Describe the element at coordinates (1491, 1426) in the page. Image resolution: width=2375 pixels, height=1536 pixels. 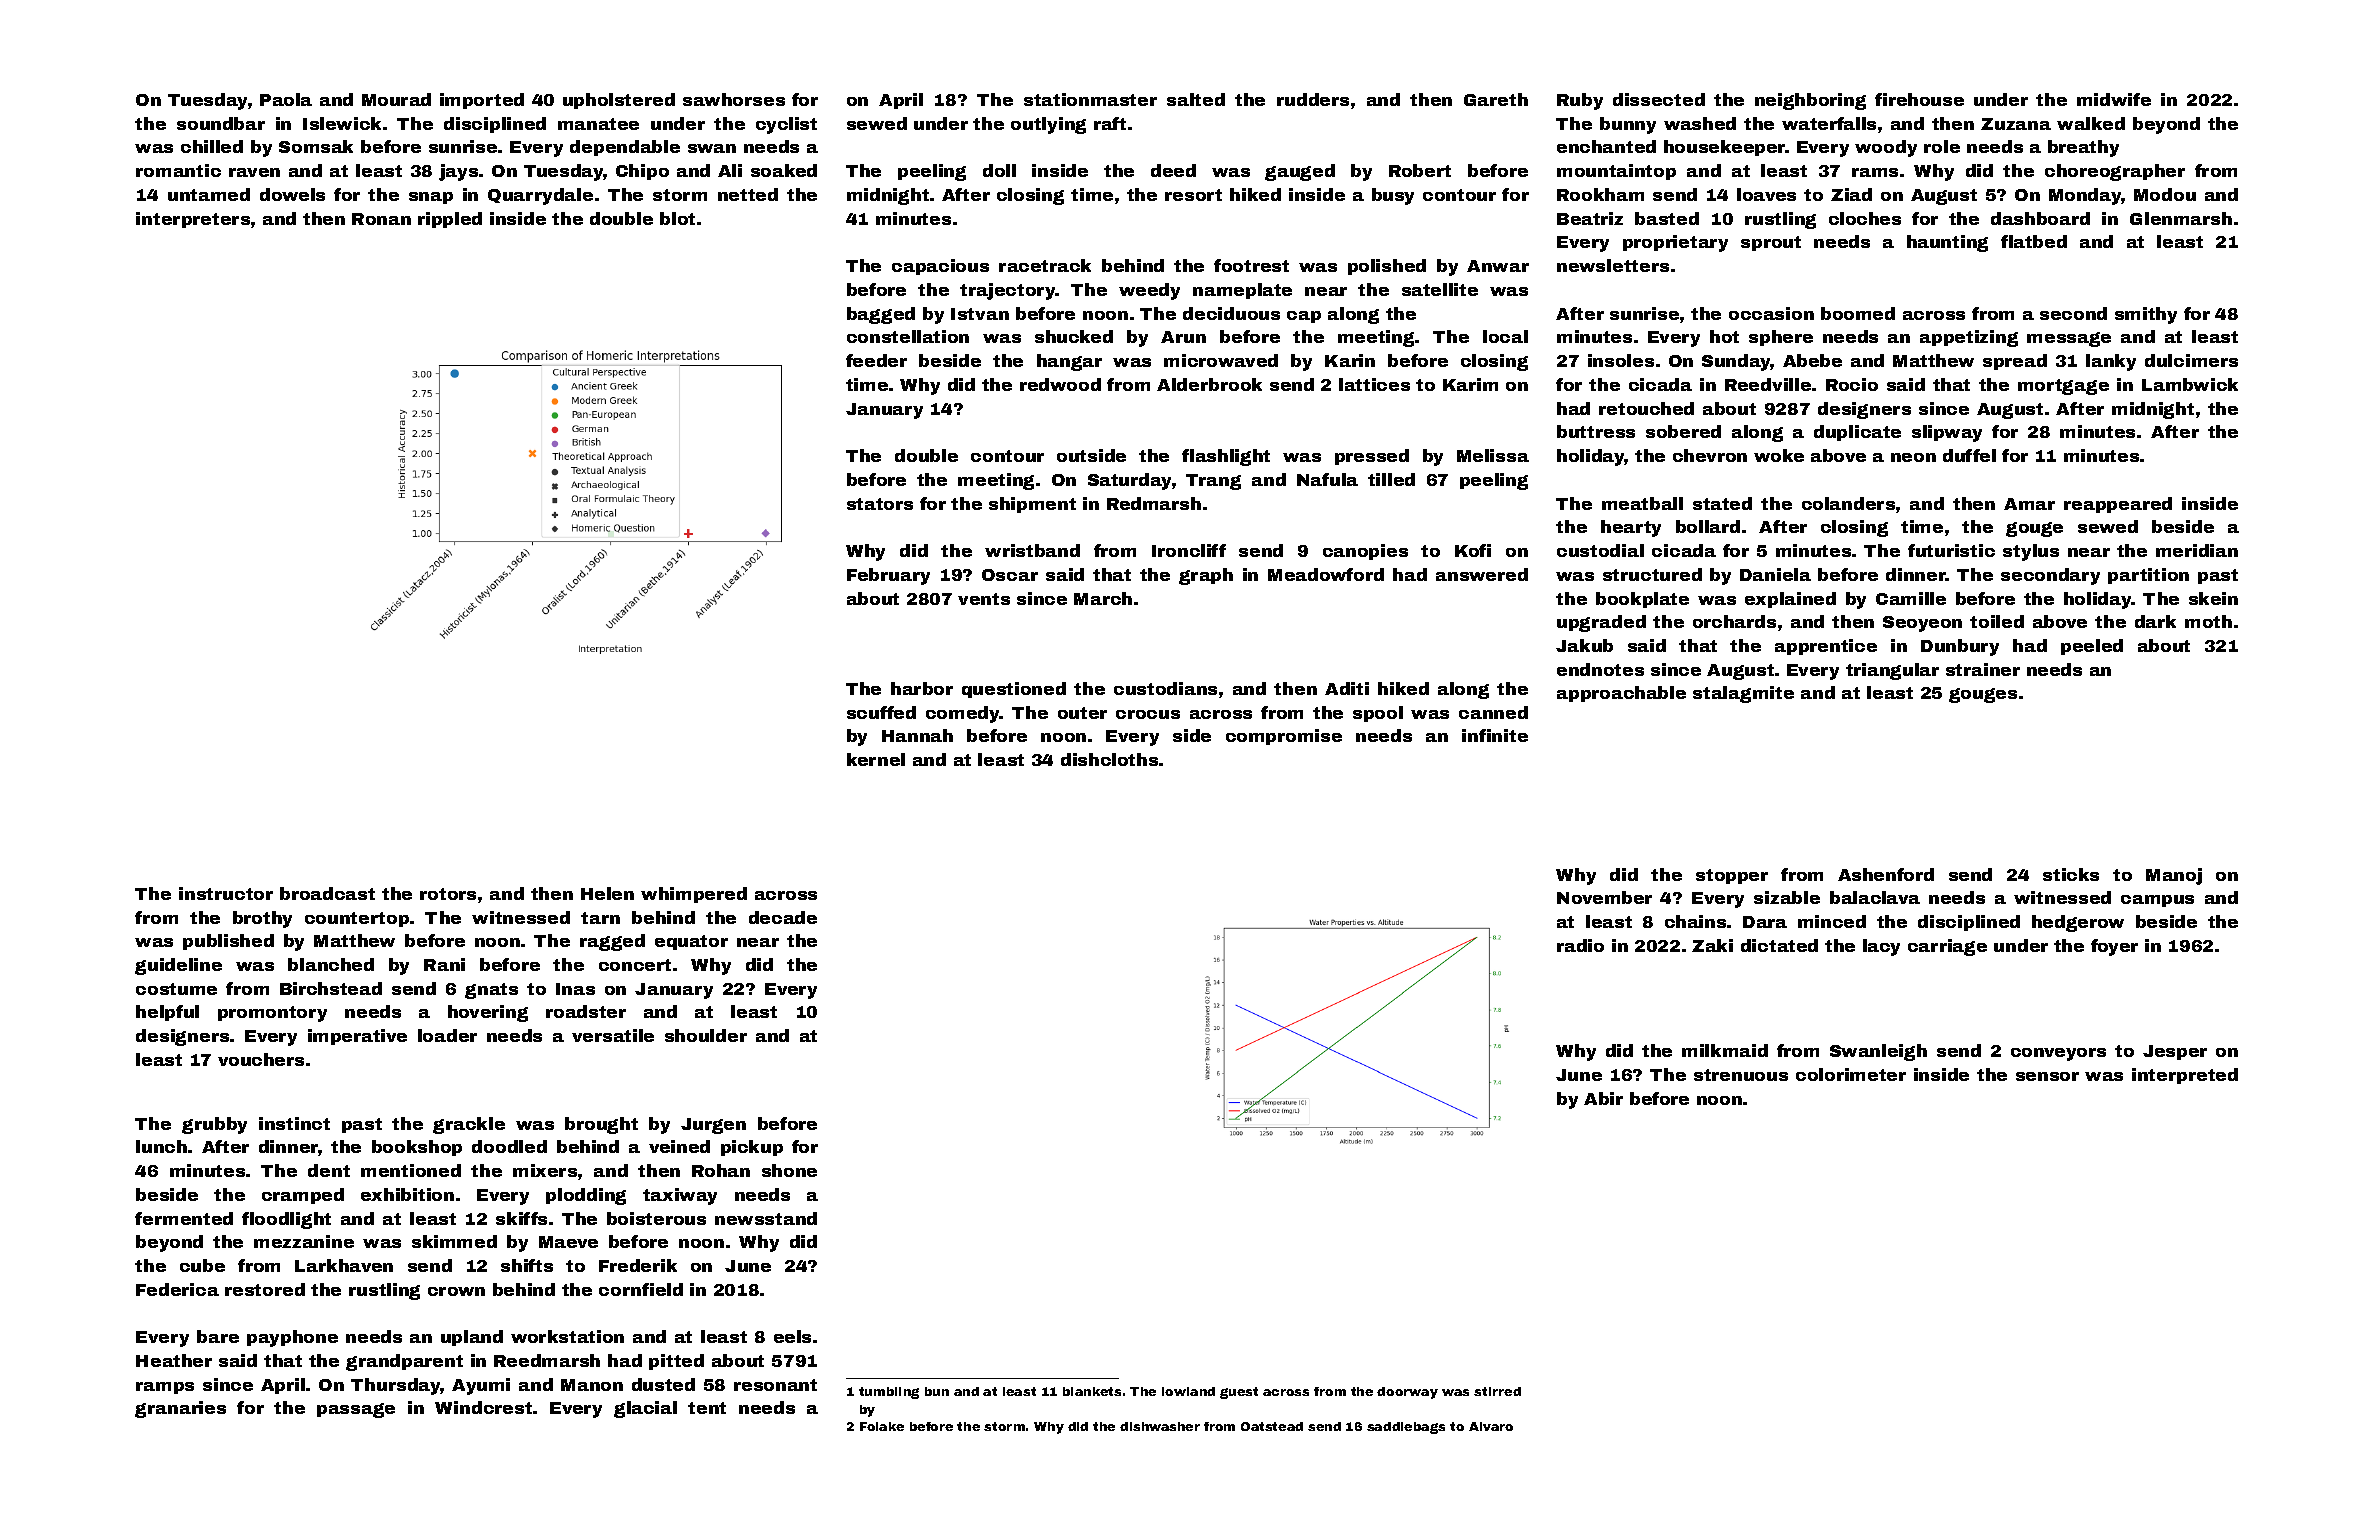
I see `Alvaro` at that location.
